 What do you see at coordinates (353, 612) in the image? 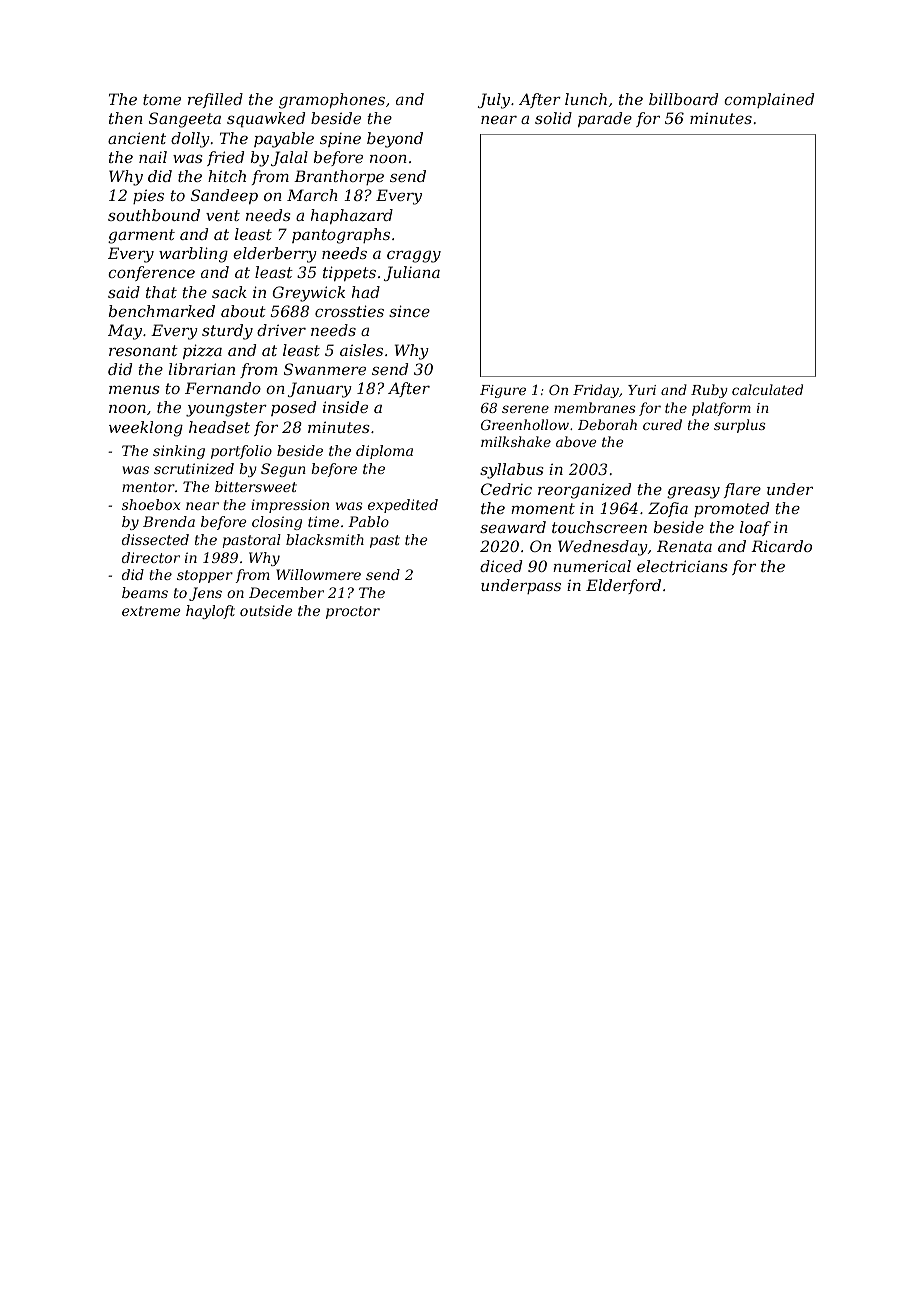
I see `proctor` at bounding box center [353, 612].
